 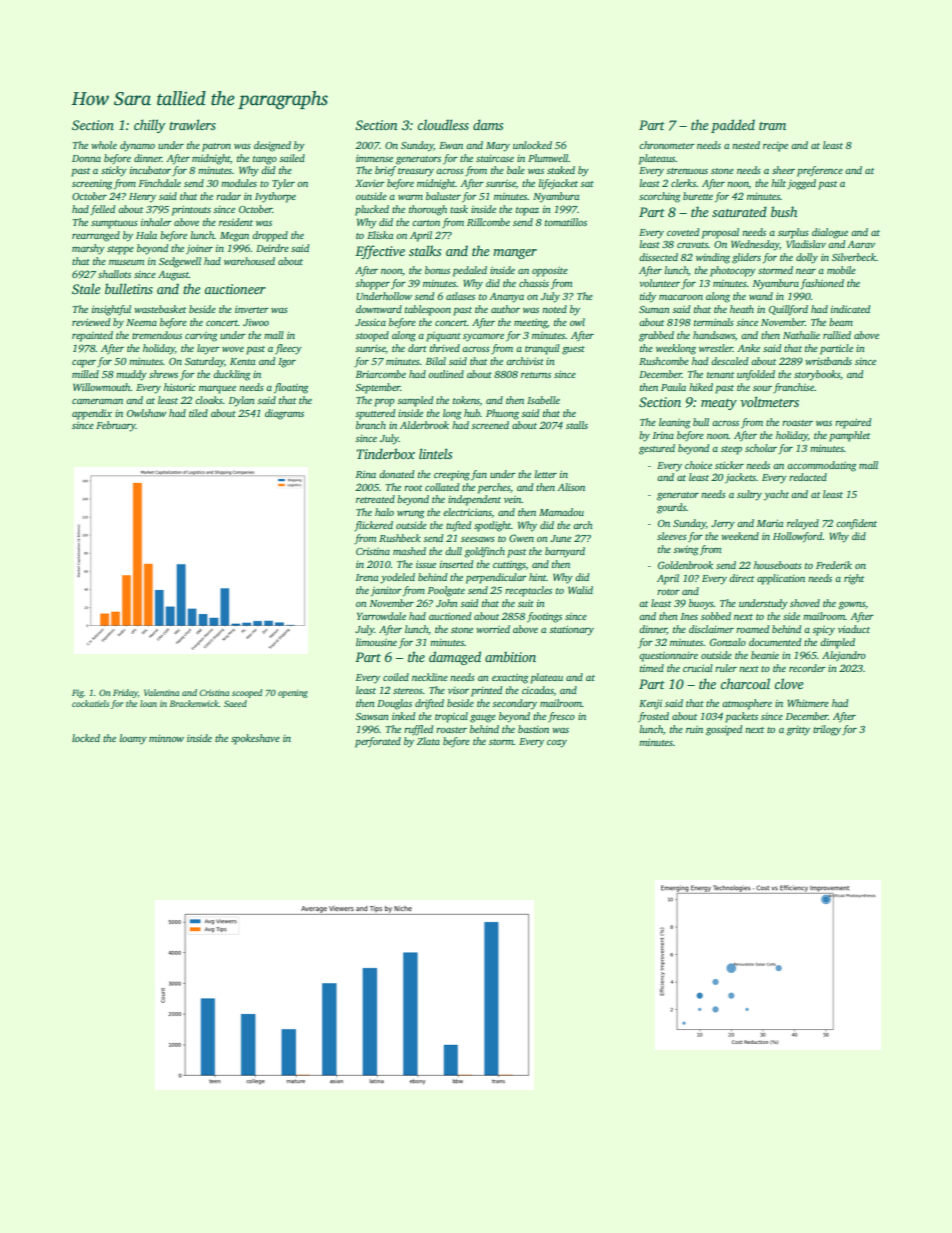 What do you see at coordinates (133, 739) in the screenshot?
I see `loamy` at bounding box center [133, 739].
